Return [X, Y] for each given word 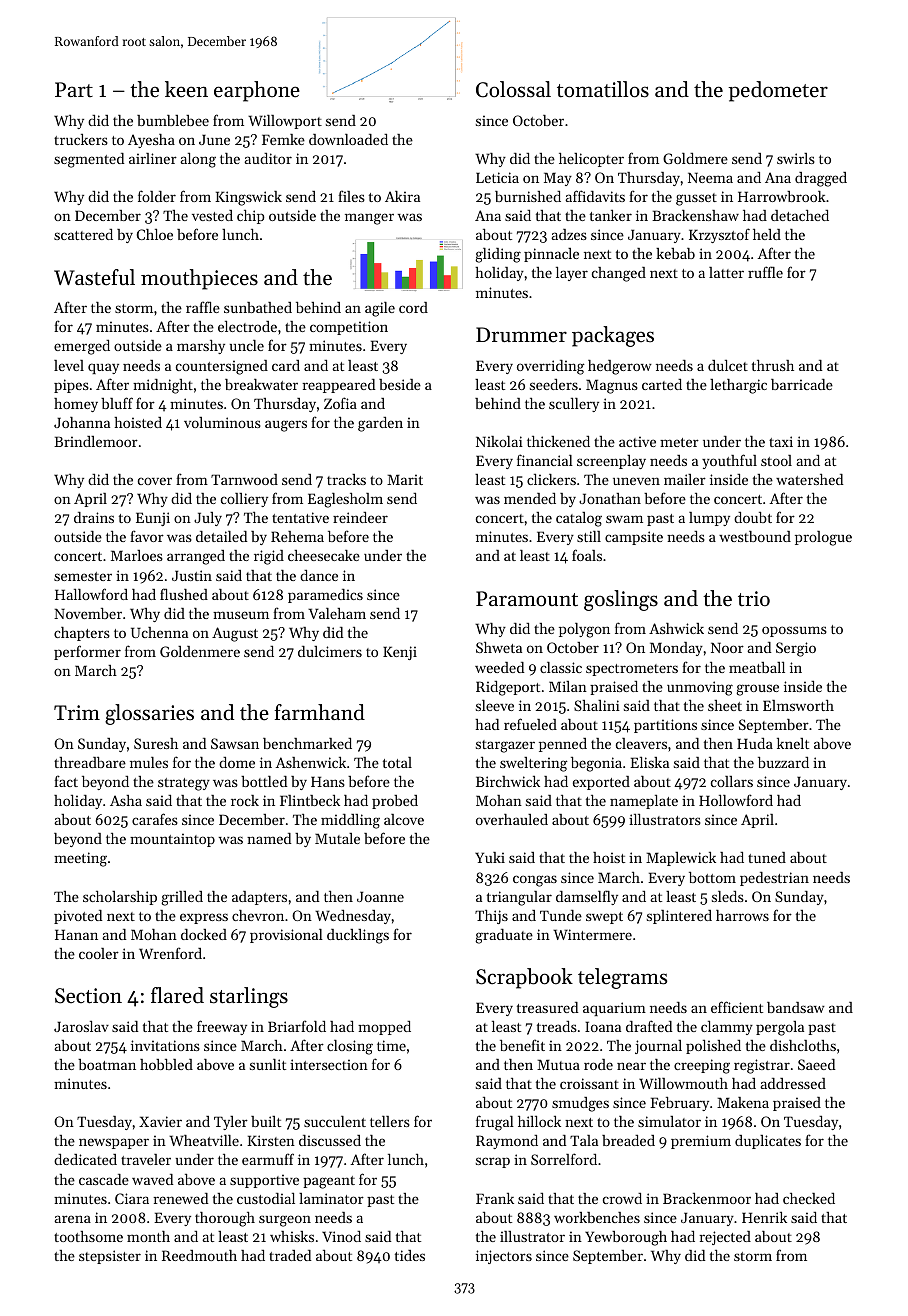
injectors [504, 1257]
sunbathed [258, 307]
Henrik [764, 1217]
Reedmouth [199, 1255]
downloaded [348, 139]
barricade [802, 384]
